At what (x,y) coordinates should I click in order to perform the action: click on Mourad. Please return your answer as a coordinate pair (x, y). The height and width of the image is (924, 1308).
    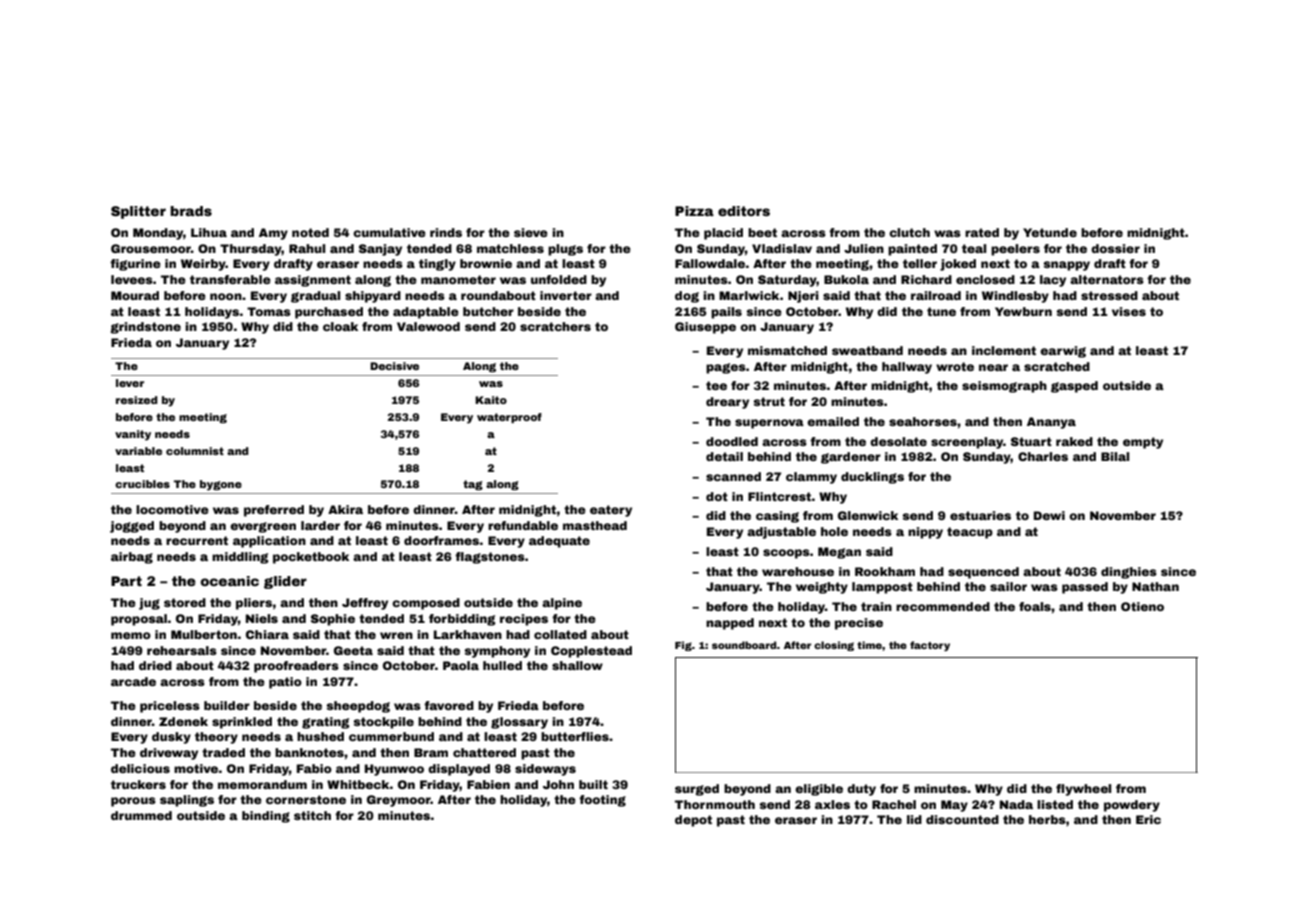
    Looking at the image, I should click on (135, 295).
